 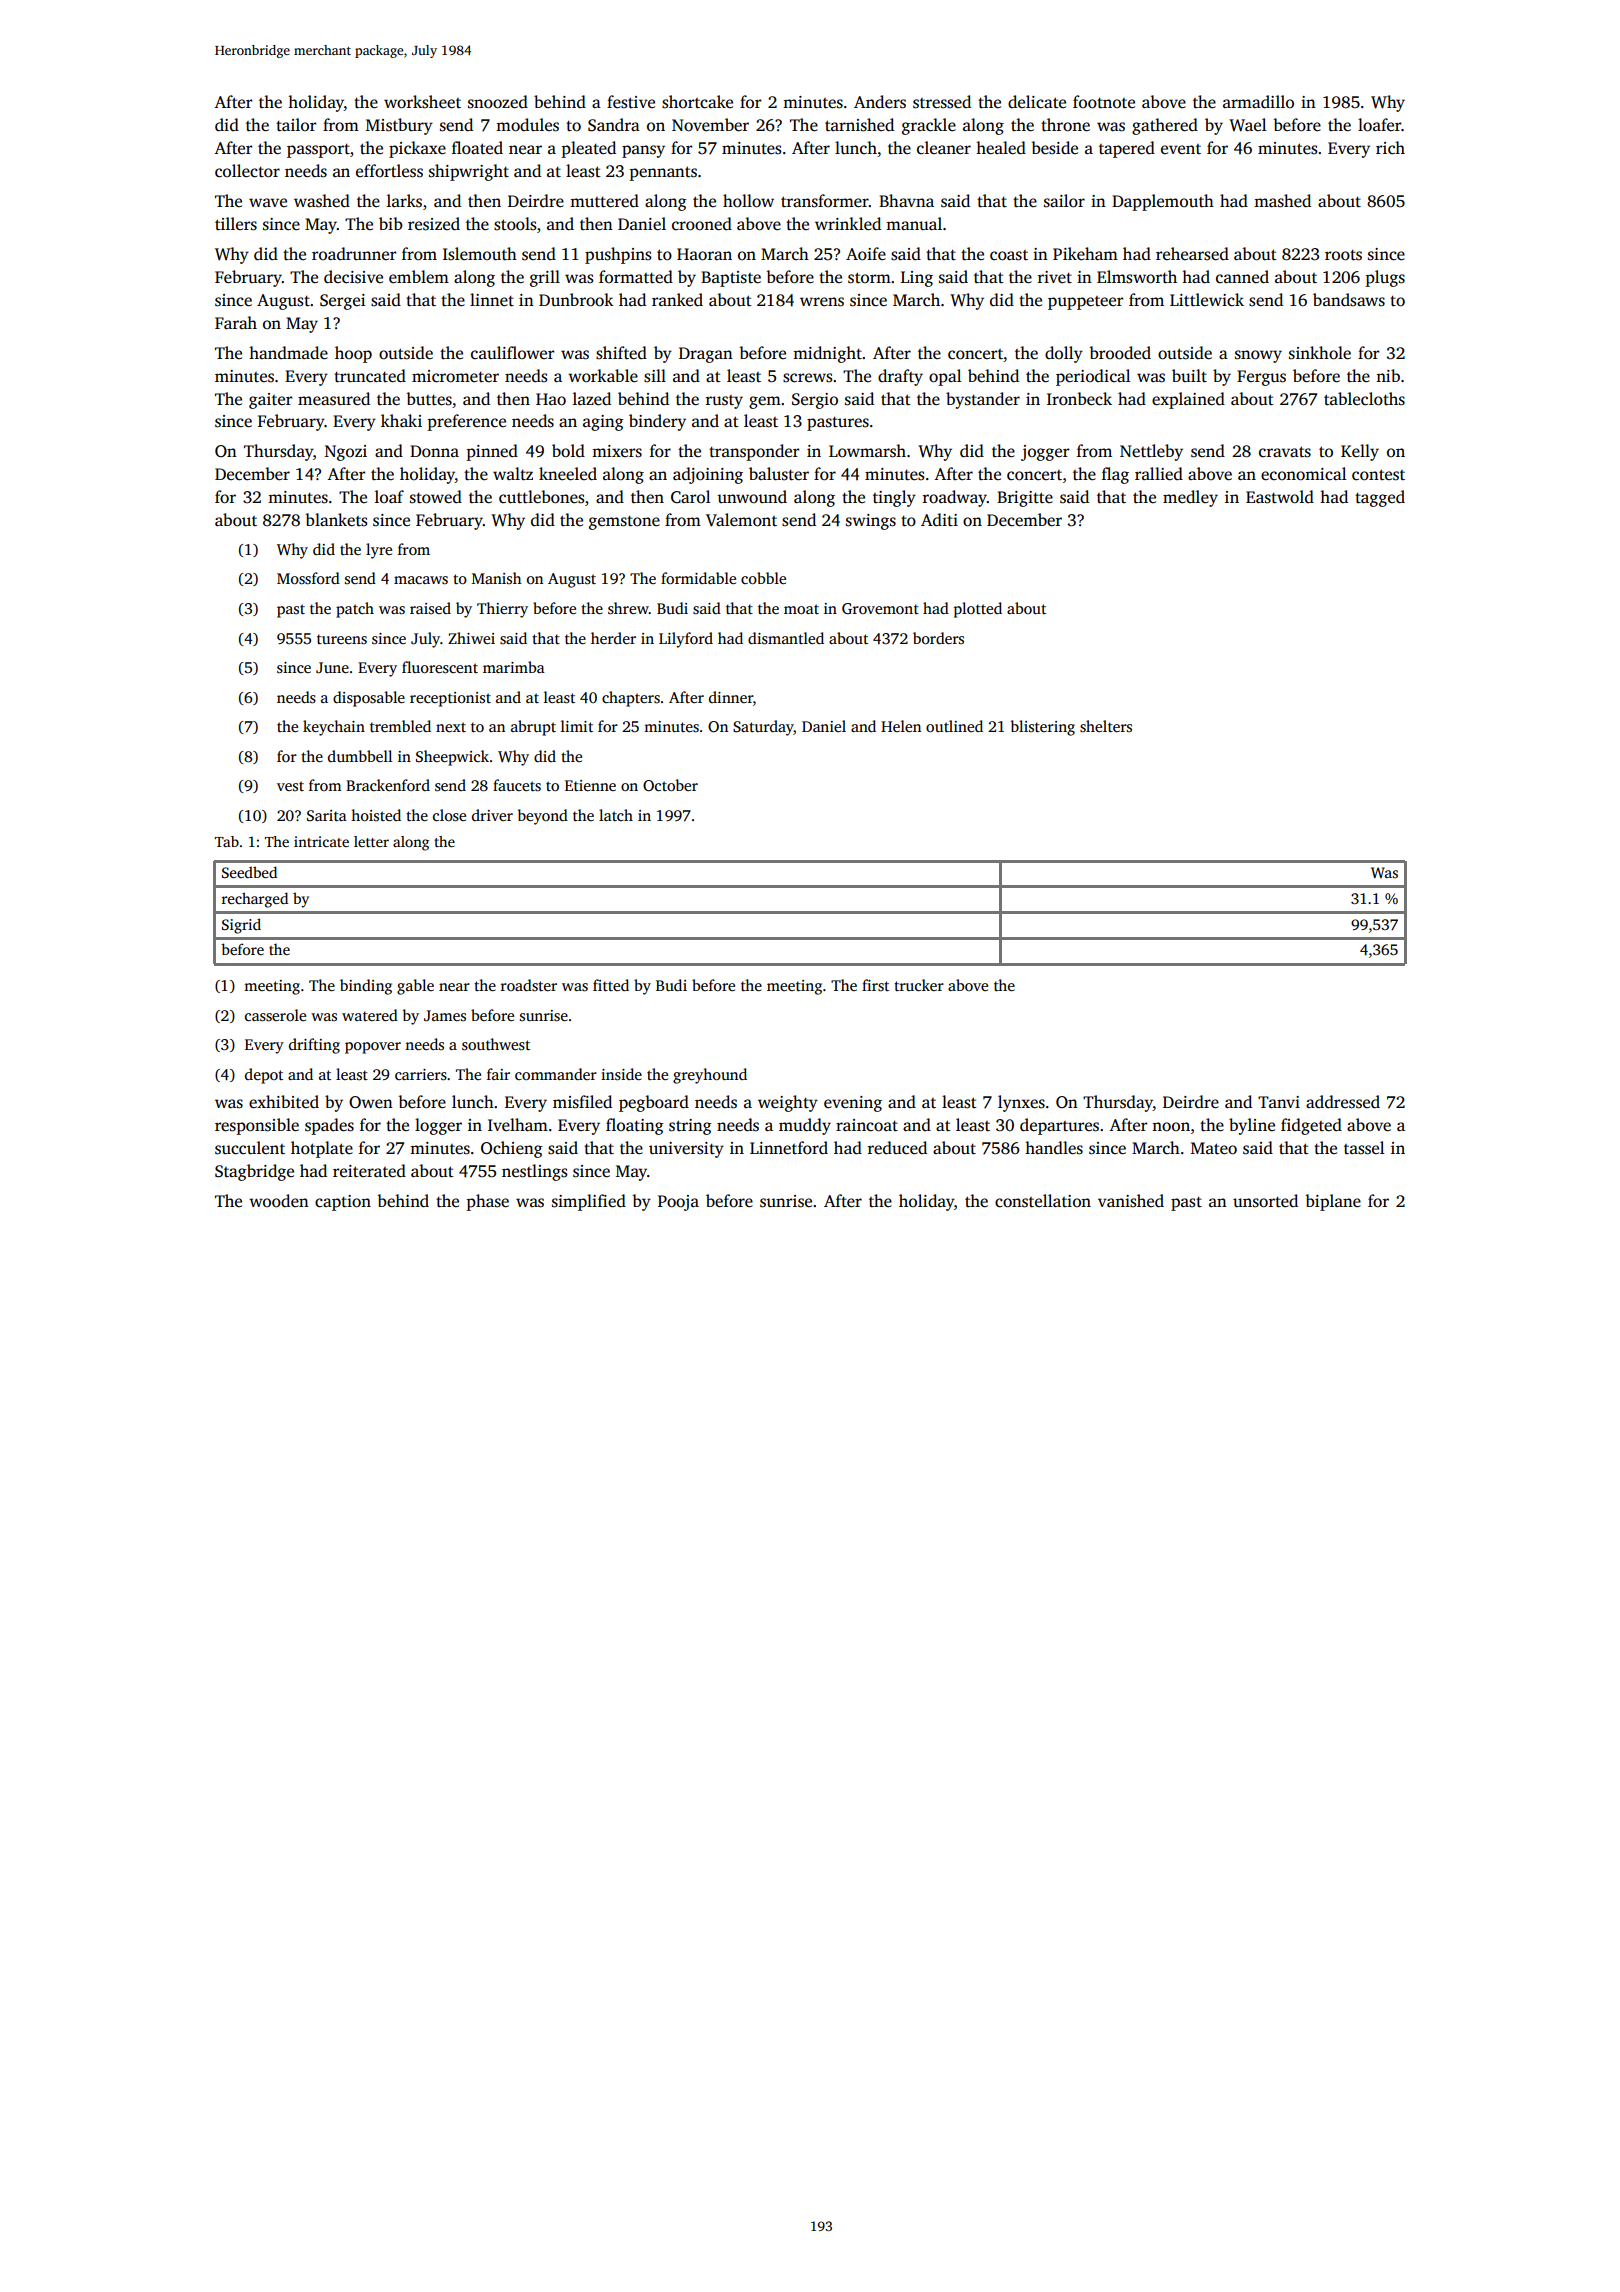 I want to click on plugs, so click(x=1385, y=278).
